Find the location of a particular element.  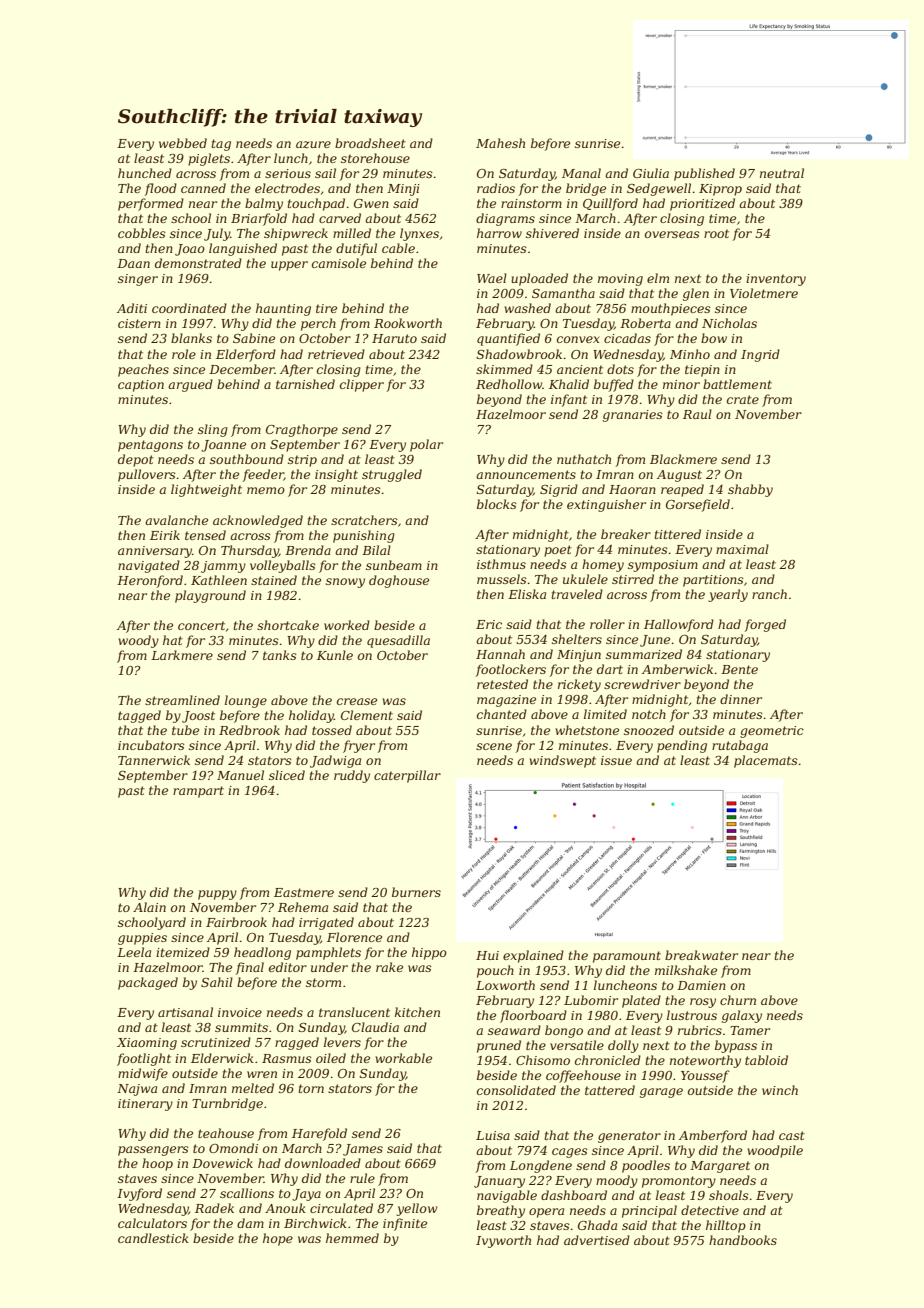

argued is located at coordinates (190, 385).
